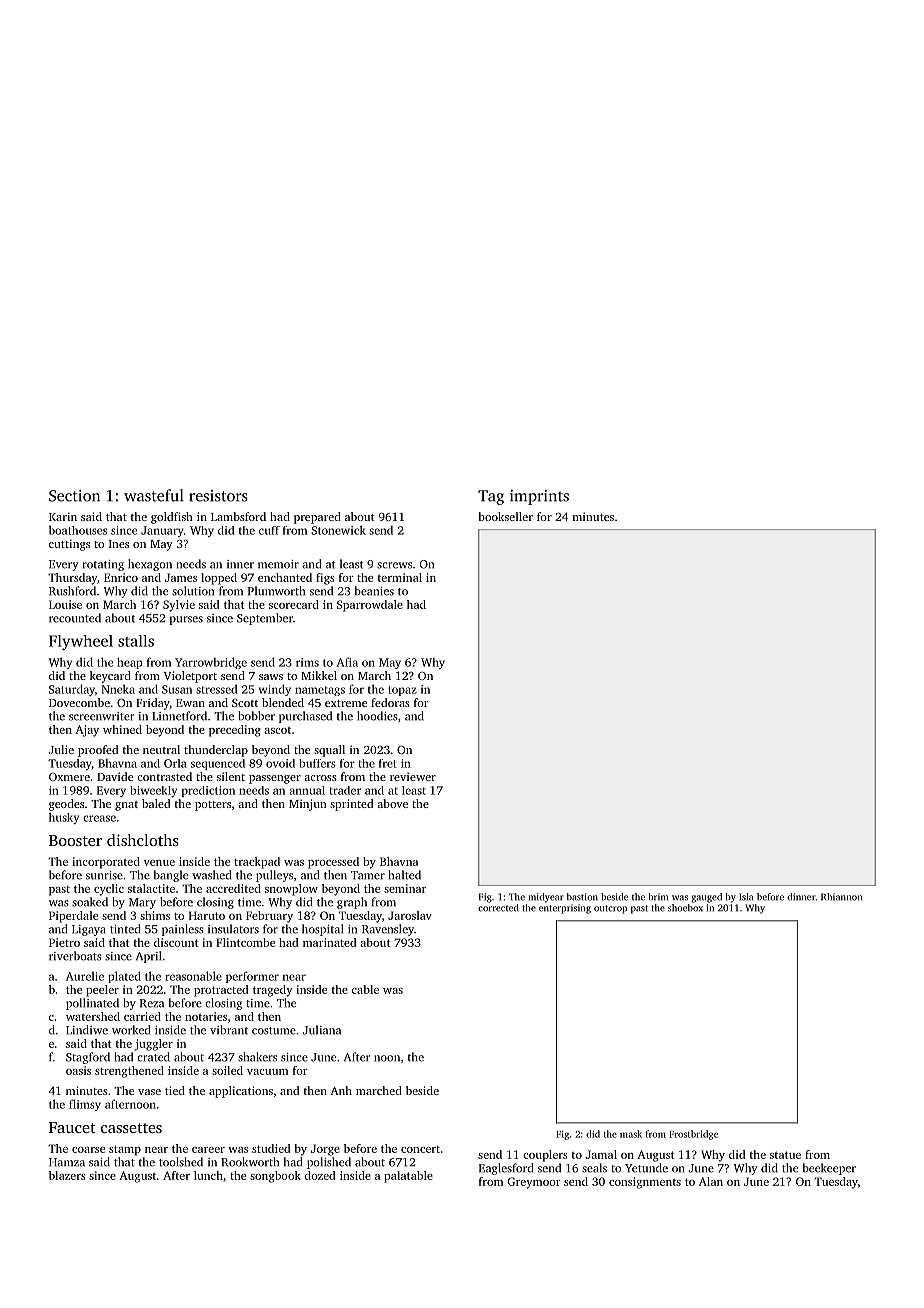 The width and height of the image is (924, 1308). I want to click on Rhiannon, so click(841, 897).
